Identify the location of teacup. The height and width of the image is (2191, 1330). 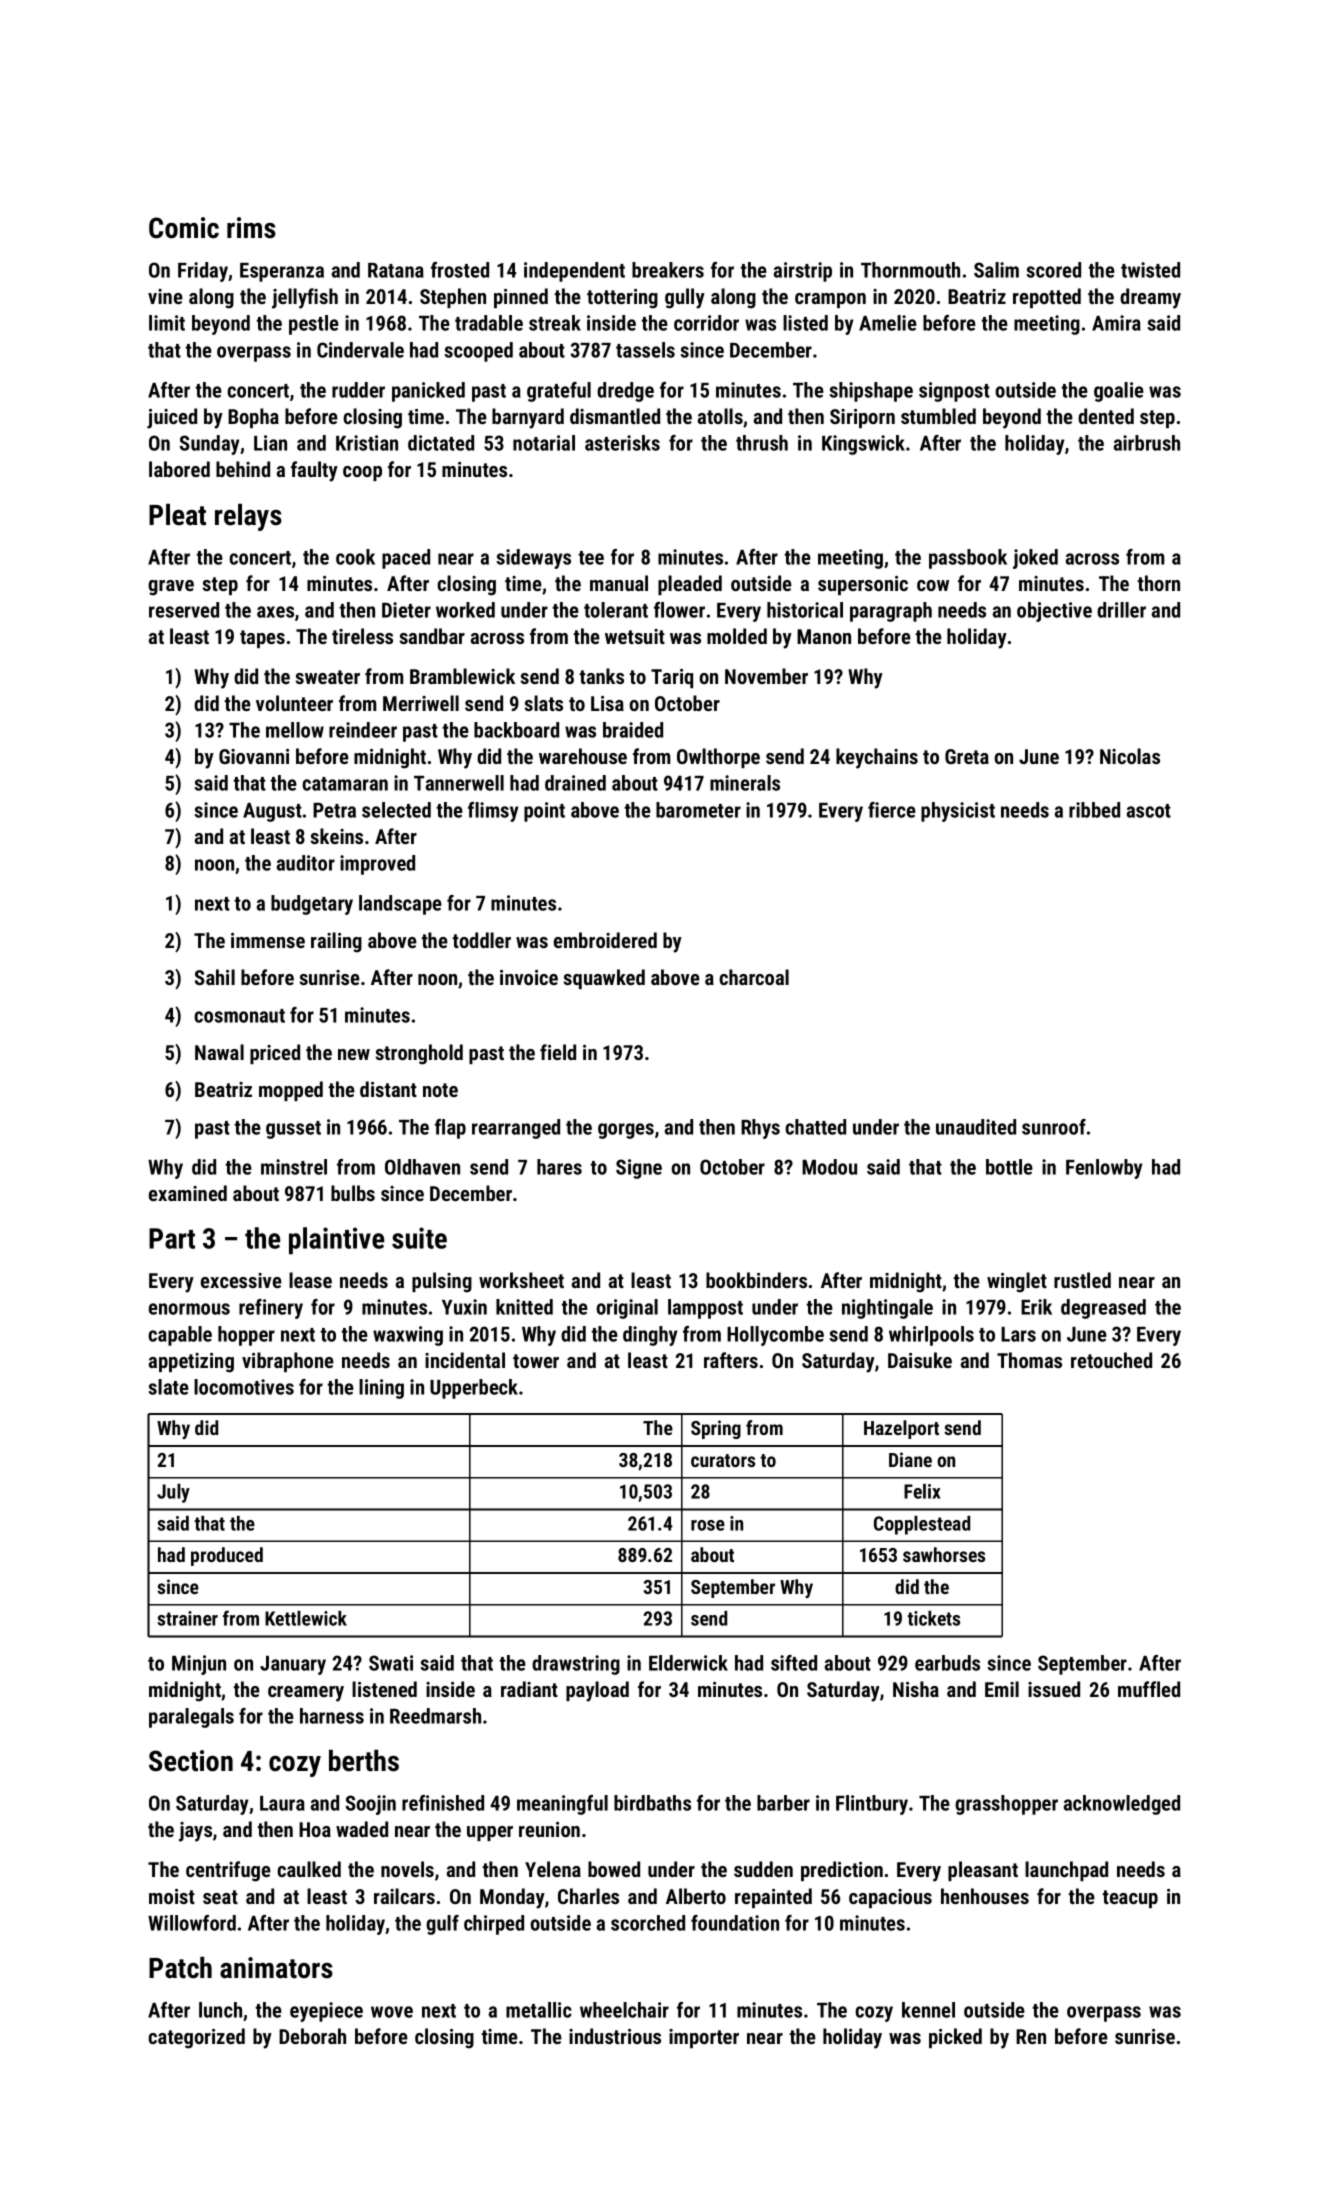
(1130, 1899).
